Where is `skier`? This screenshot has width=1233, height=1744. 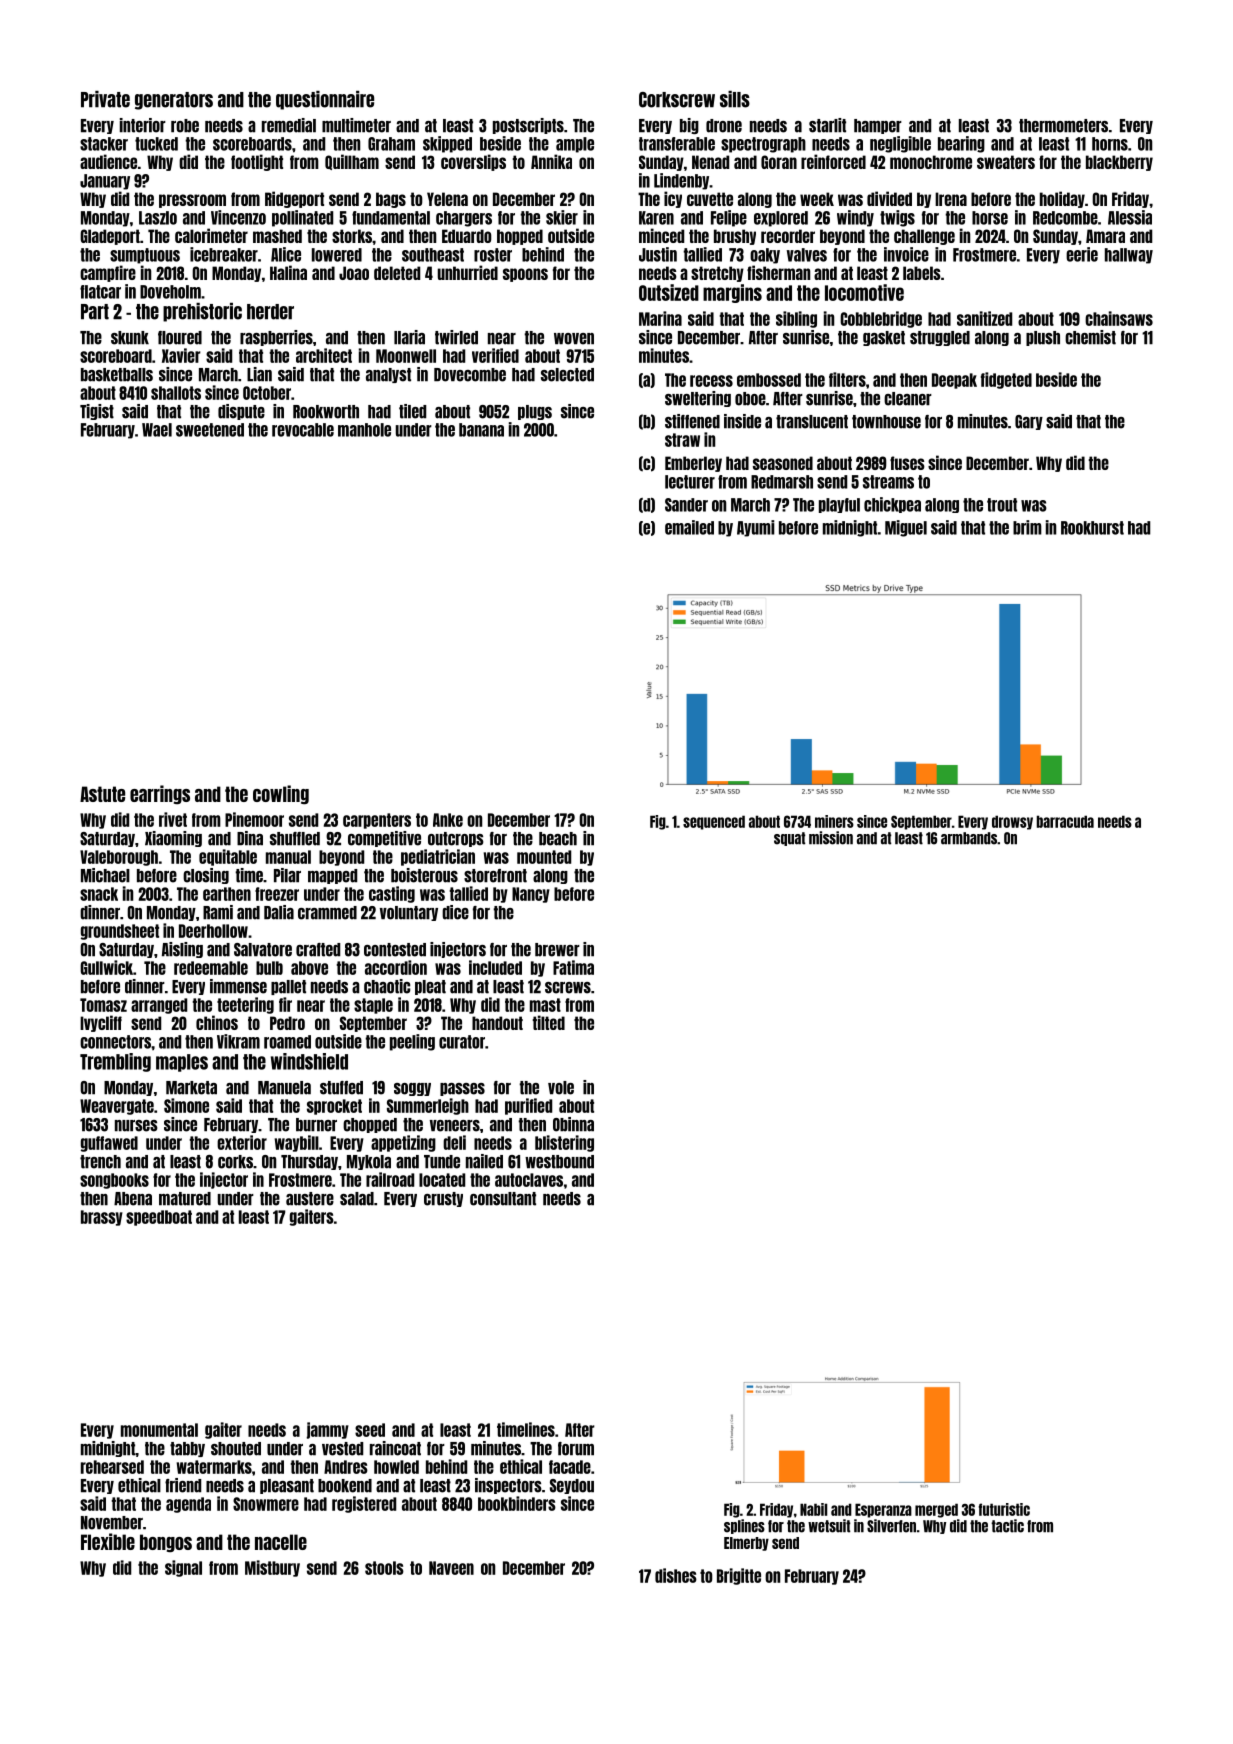
skier is located at coordinates (562, 217).
